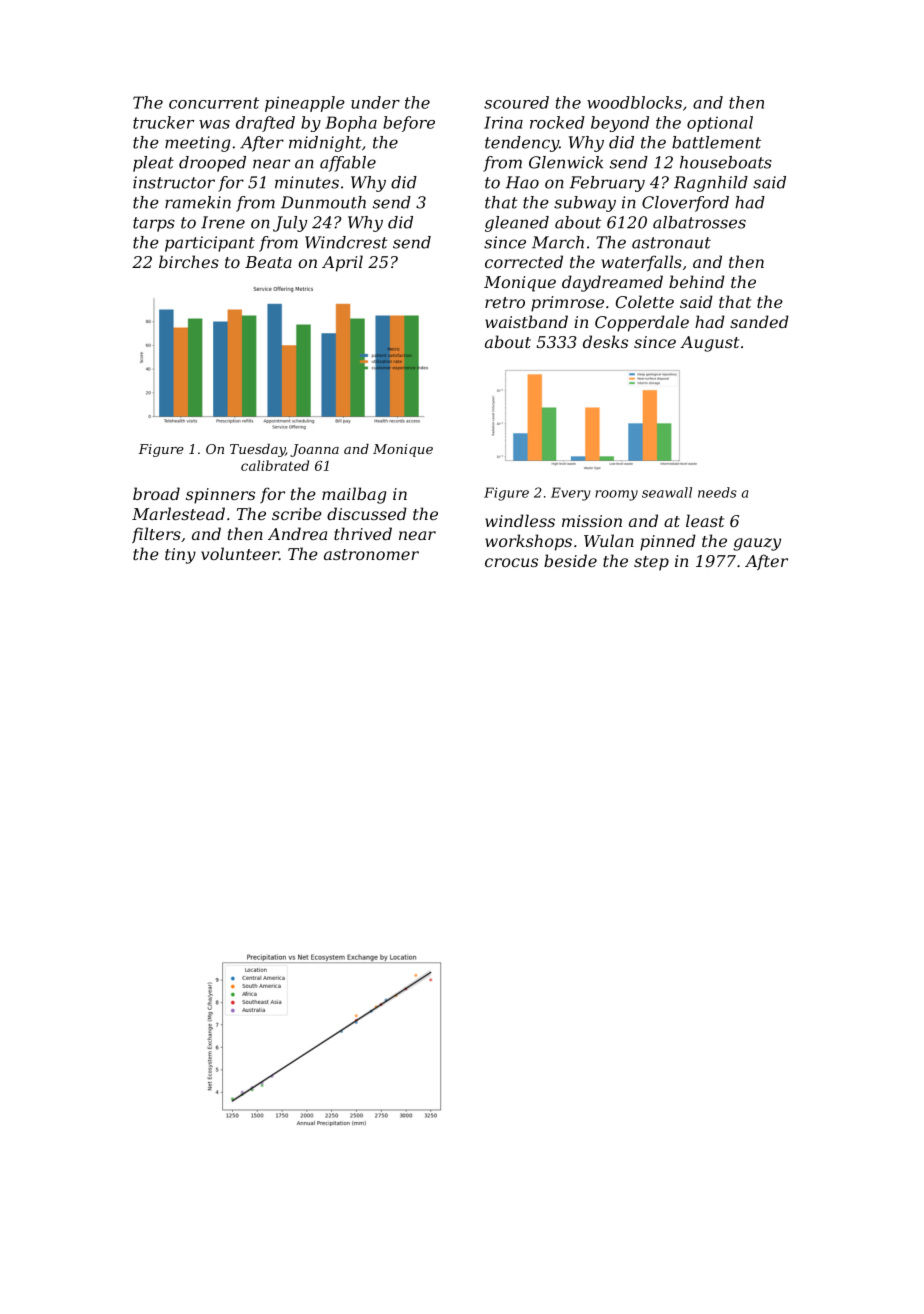 Image resolution: width=924 pixels, height=1314 pixels. Describe the element at coordinates (163, 122) in the screenshot. I see `trucker` at that location.
